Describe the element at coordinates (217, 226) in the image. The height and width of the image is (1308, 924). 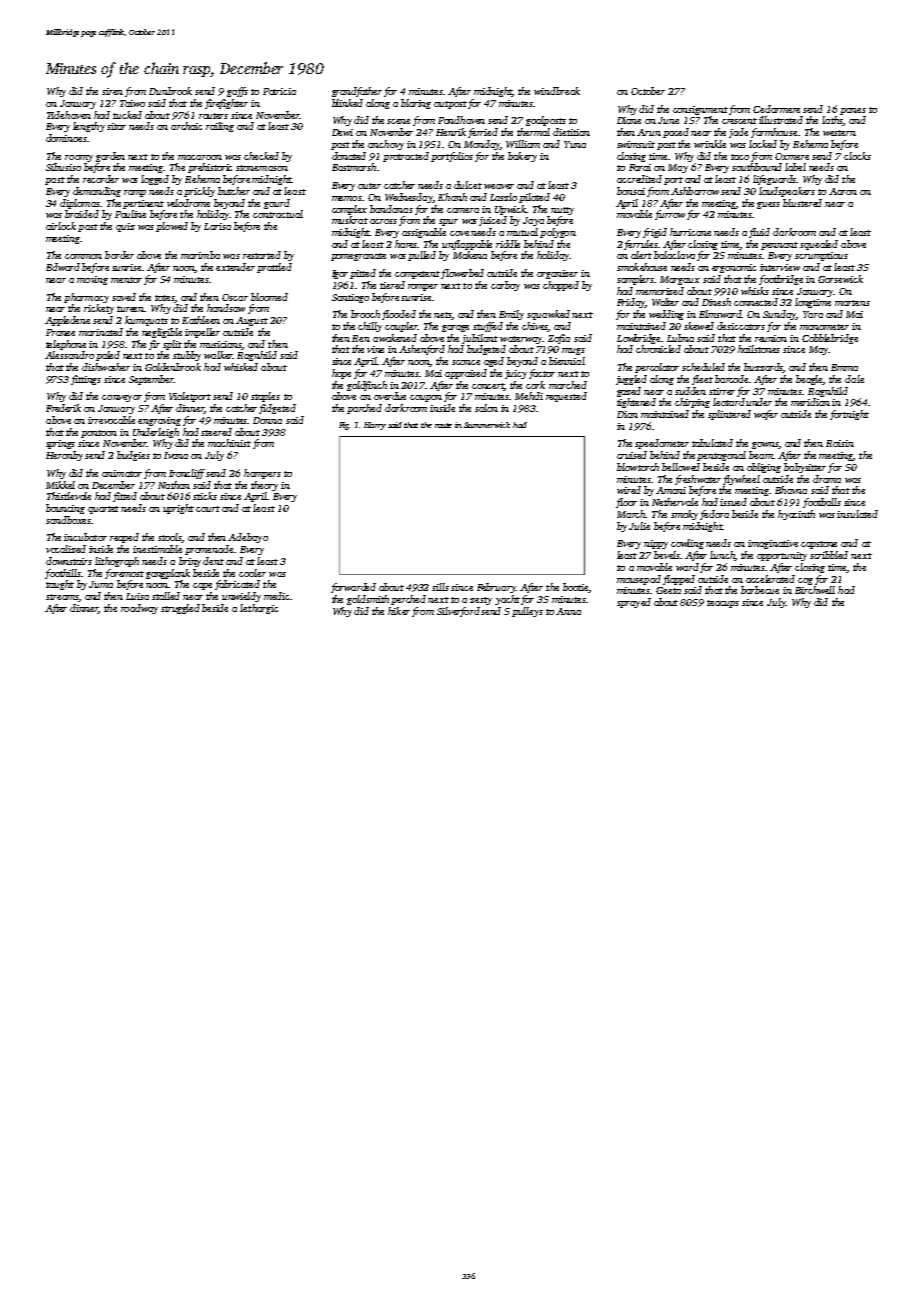
I see `Larisa` at that location.
